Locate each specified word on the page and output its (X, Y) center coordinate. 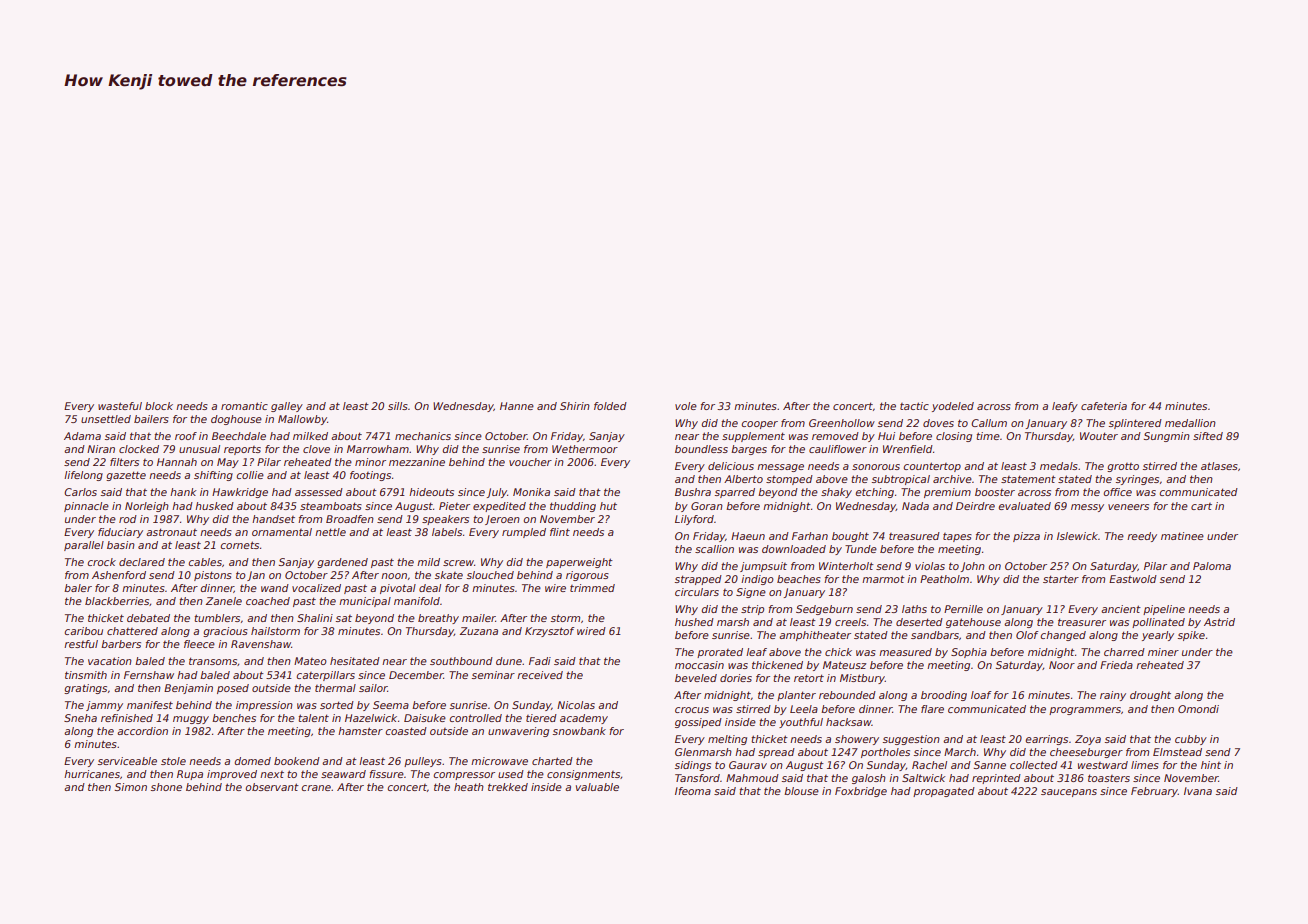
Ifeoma (693, 791)
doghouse (236, 420)
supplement (753, 437)
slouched (490, 575)
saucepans (1069, 793)
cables (205, 562)
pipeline (1164, 610)
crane (316, 788)
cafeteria (1104, 406)
